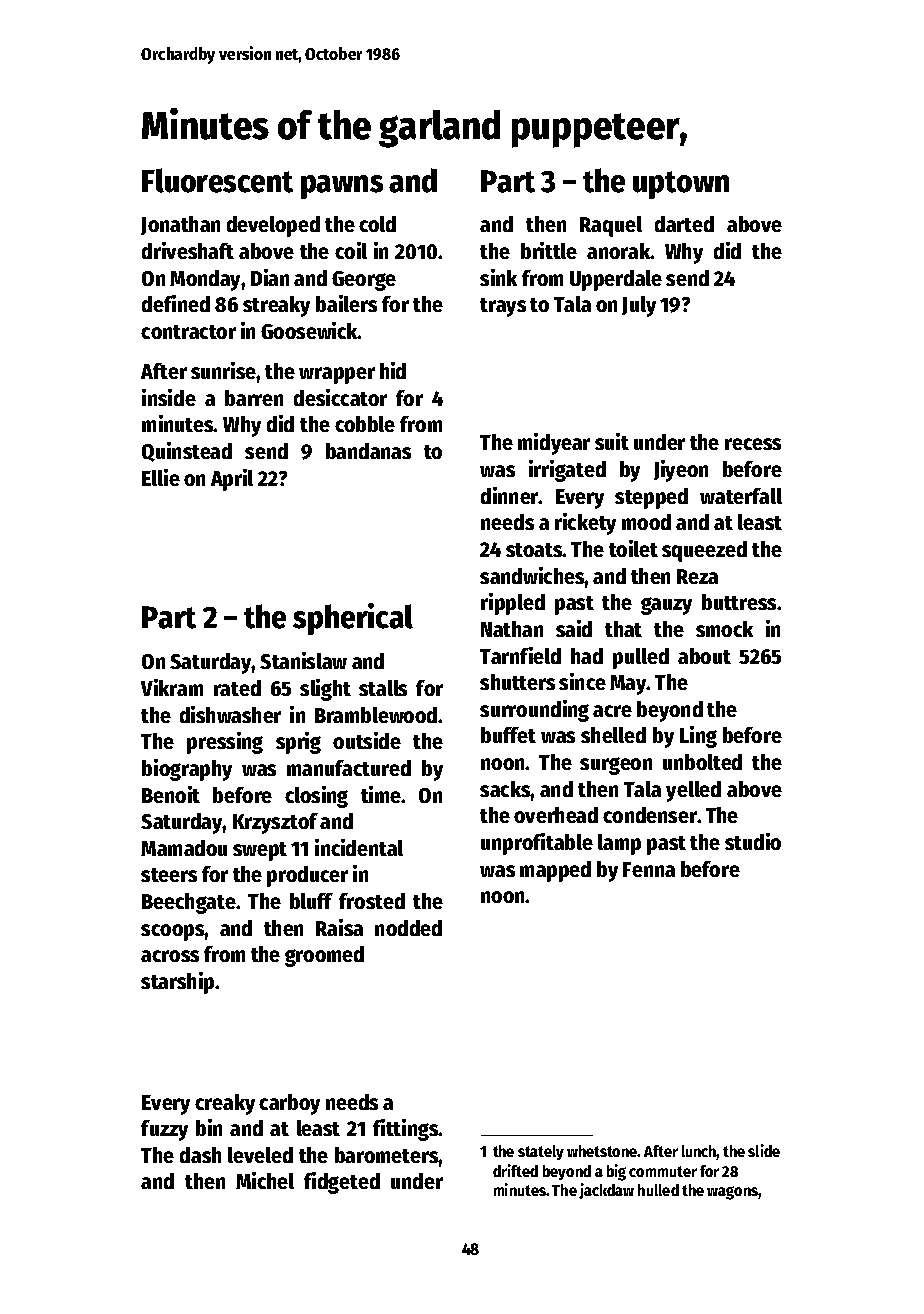 This screenshot has height=1314, width=924. What do you see at coordinates (681, 185) in the screenshot?
I see `uptown` at bounding box center [681, 185].
